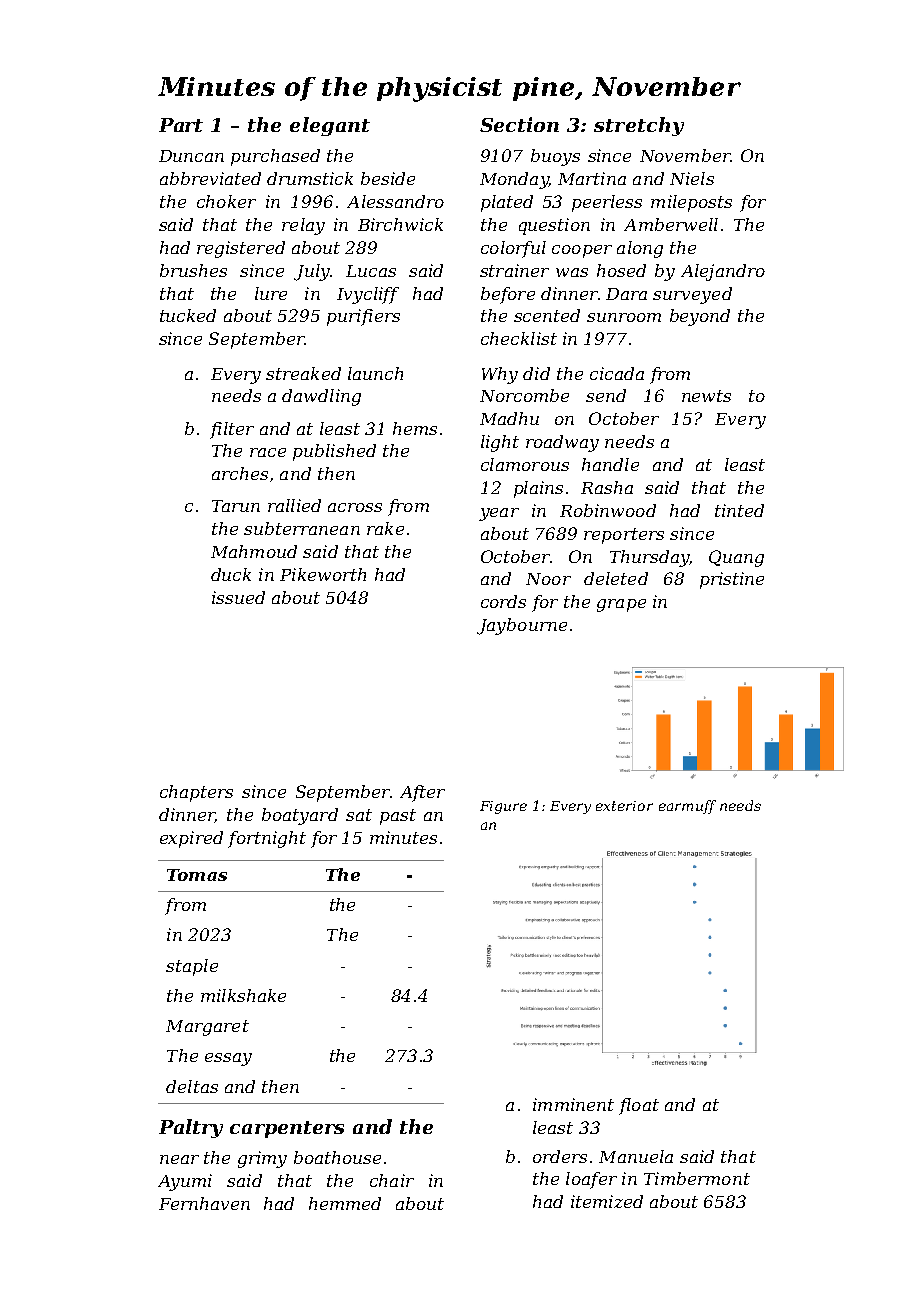 Image resolution: width=924 pixels, height=1311 pixels. I want to click on beyond, so click(700, 317).
